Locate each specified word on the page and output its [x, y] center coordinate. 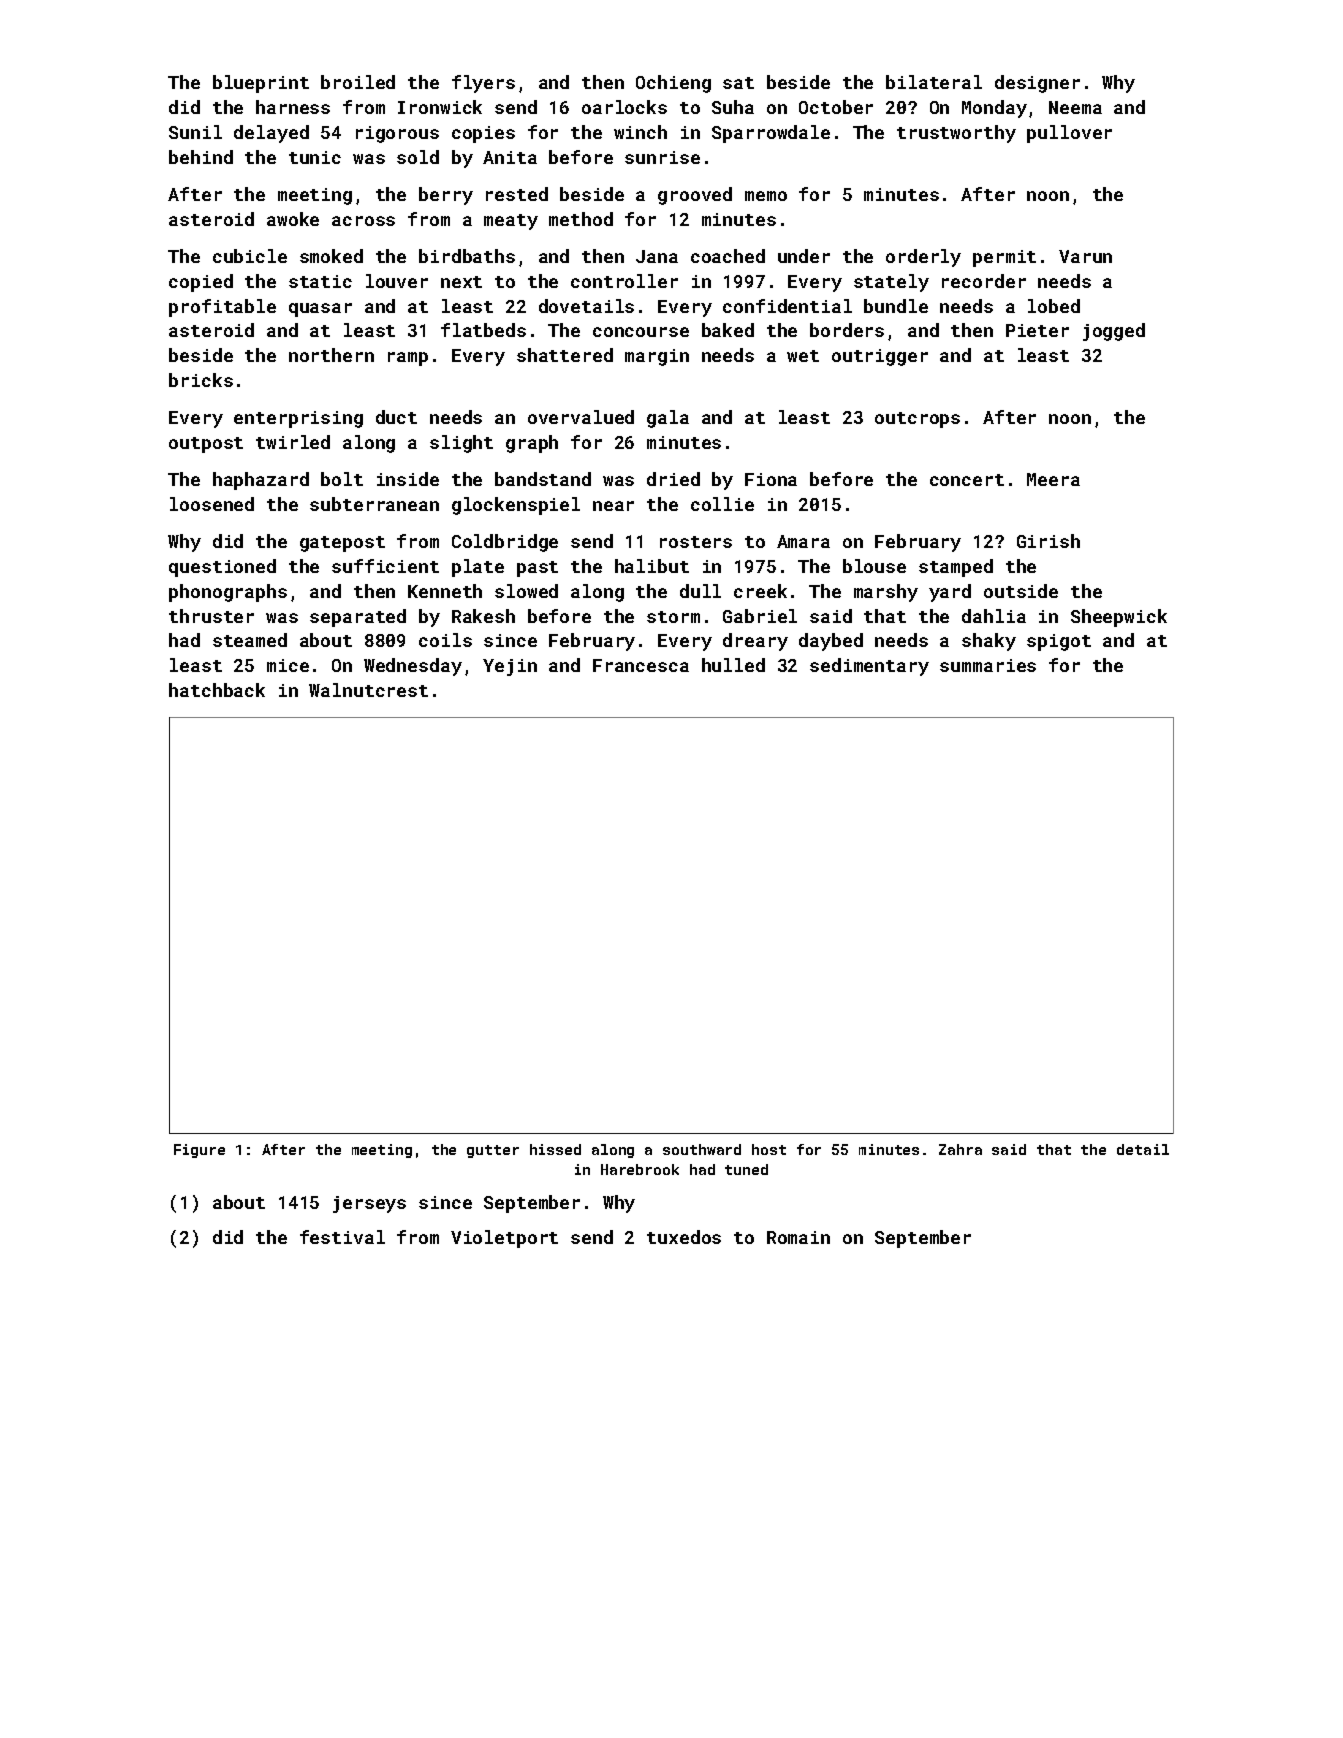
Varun [1085, 256]
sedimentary [869, 667]
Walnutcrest [368, 690]
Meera [1053, 479]
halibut [652, 566]
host [769, 1149]
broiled [358, 82]
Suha [733, 107]
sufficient [385, 566]
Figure [199, 1151]
